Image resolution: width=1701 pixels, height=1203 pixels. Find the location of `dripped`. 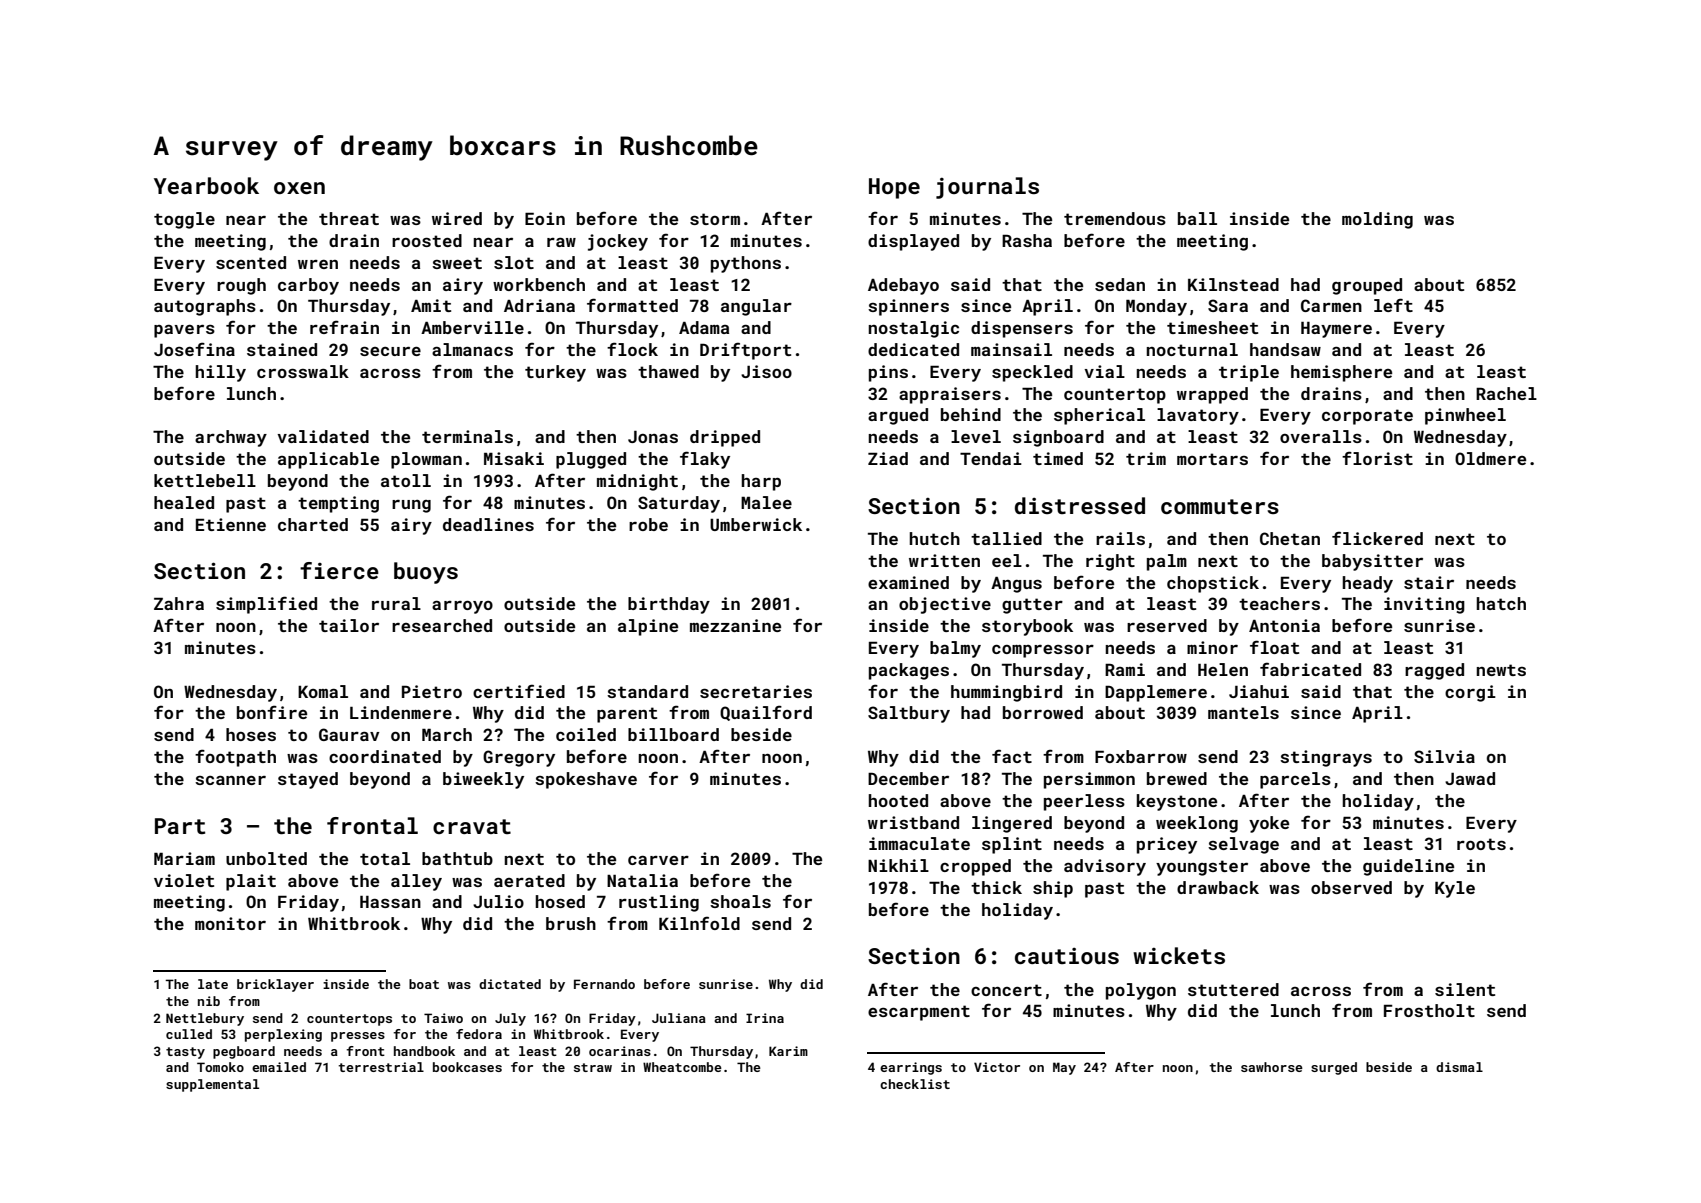

dripped is located at coordinates (725, 438).
